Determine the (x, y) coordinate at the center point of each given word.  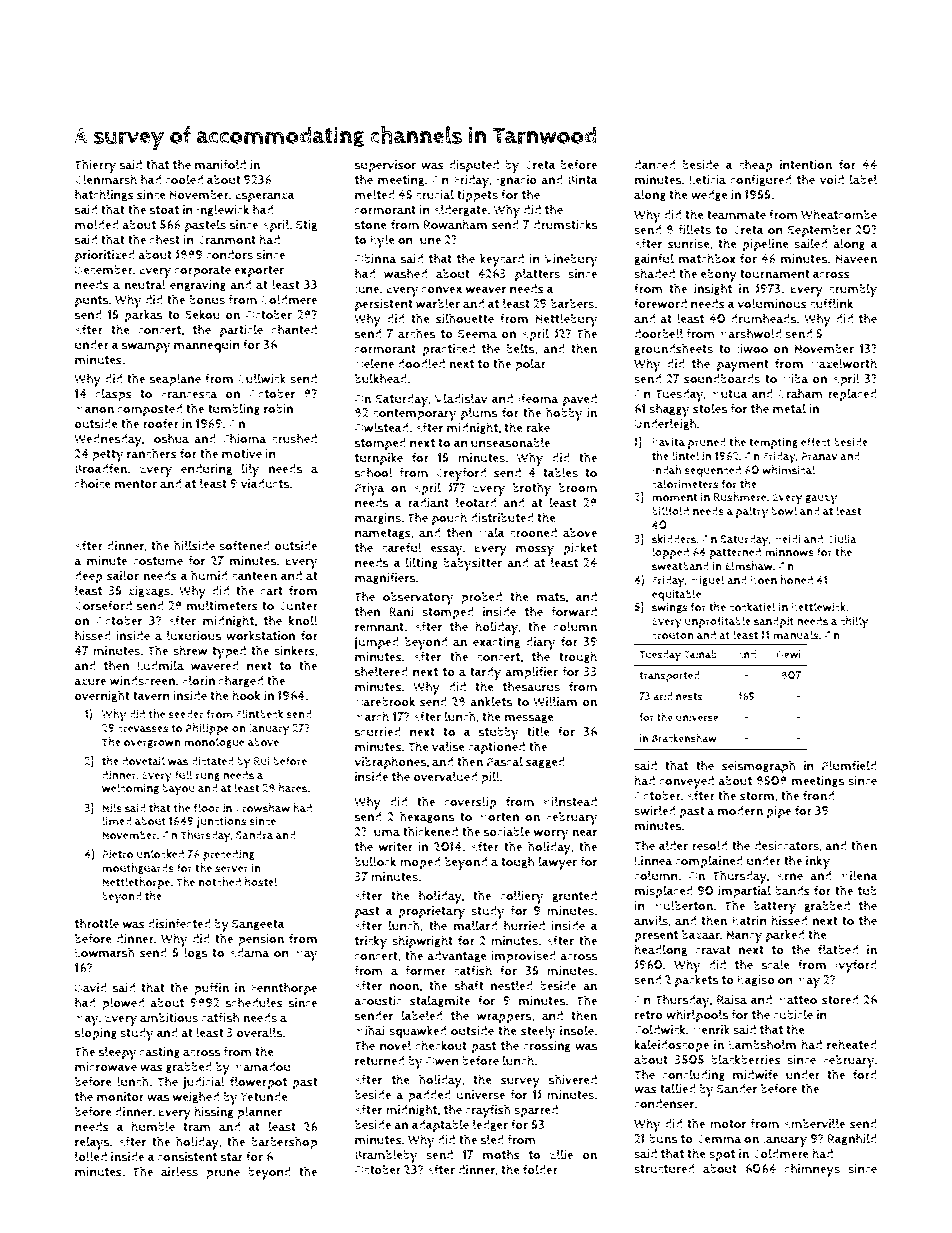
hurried (524, 925)
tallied (678, 1088)
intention (806, 165)
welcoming (130, 788)
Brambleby (386, 1156)
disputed (474, 166)
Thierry (95, 166)
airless (179, 1171)
